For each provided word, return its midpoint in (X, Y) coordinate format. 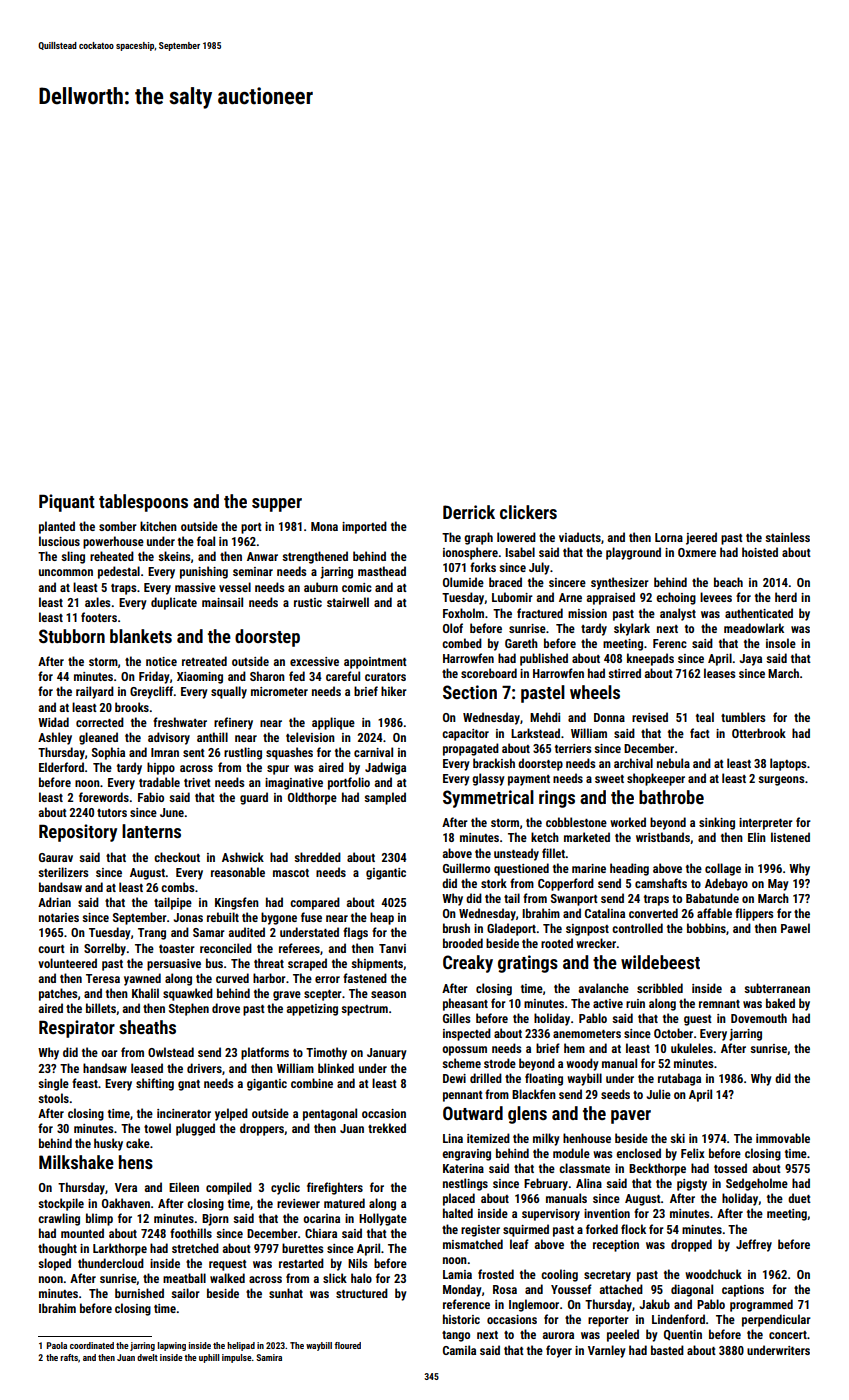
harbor (269, 978)
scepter (323, 995)
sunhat (286, 1293)
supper (277, 505)
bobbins (706, 928)
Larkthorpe (120, 1249)
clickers (528, 512)
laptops (788, 764)
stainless (787, 537)
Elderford (61, 767)
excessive (314, 661)
